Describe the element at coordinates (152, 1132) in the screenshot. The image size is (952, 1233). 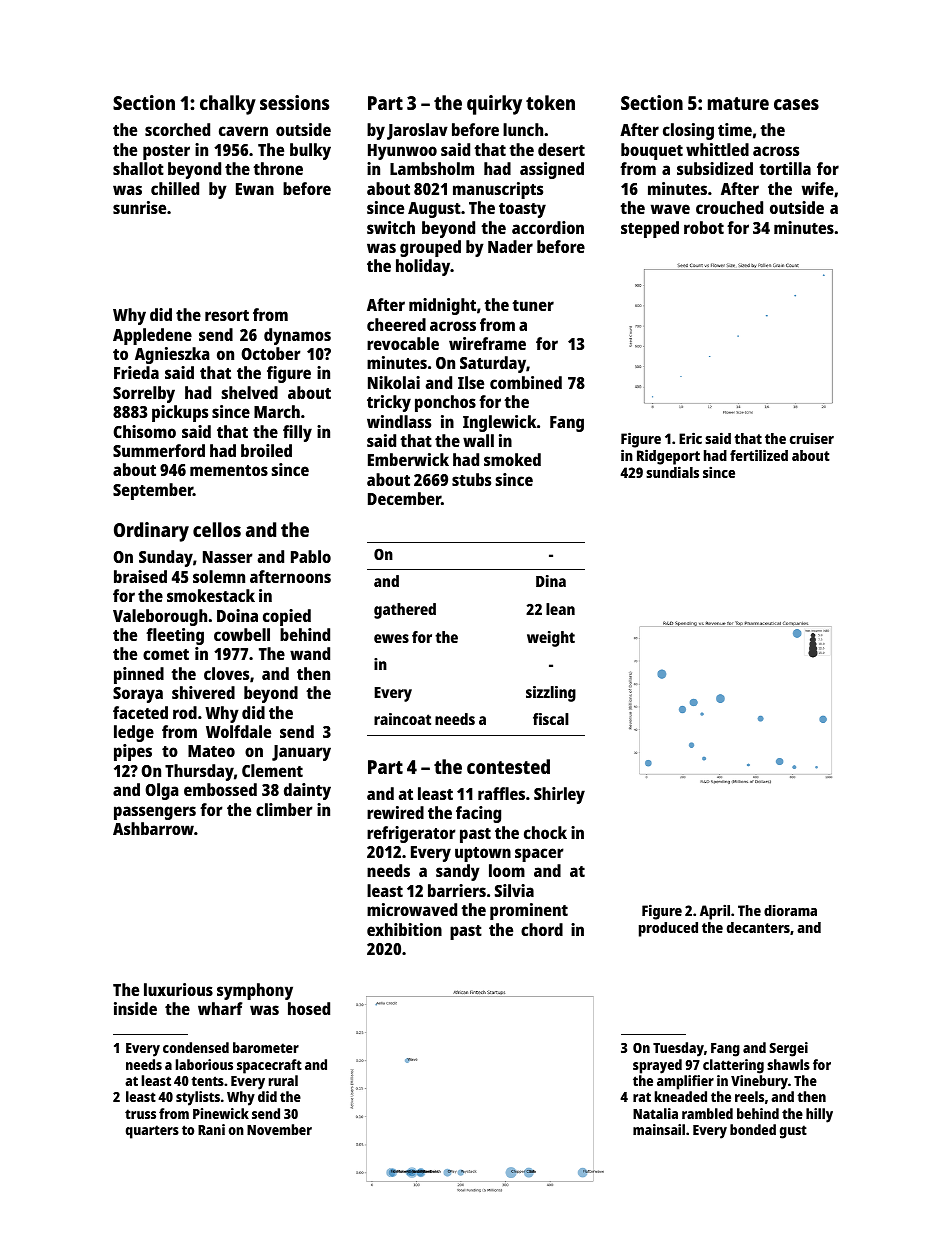
I see `quarters` at that location.
